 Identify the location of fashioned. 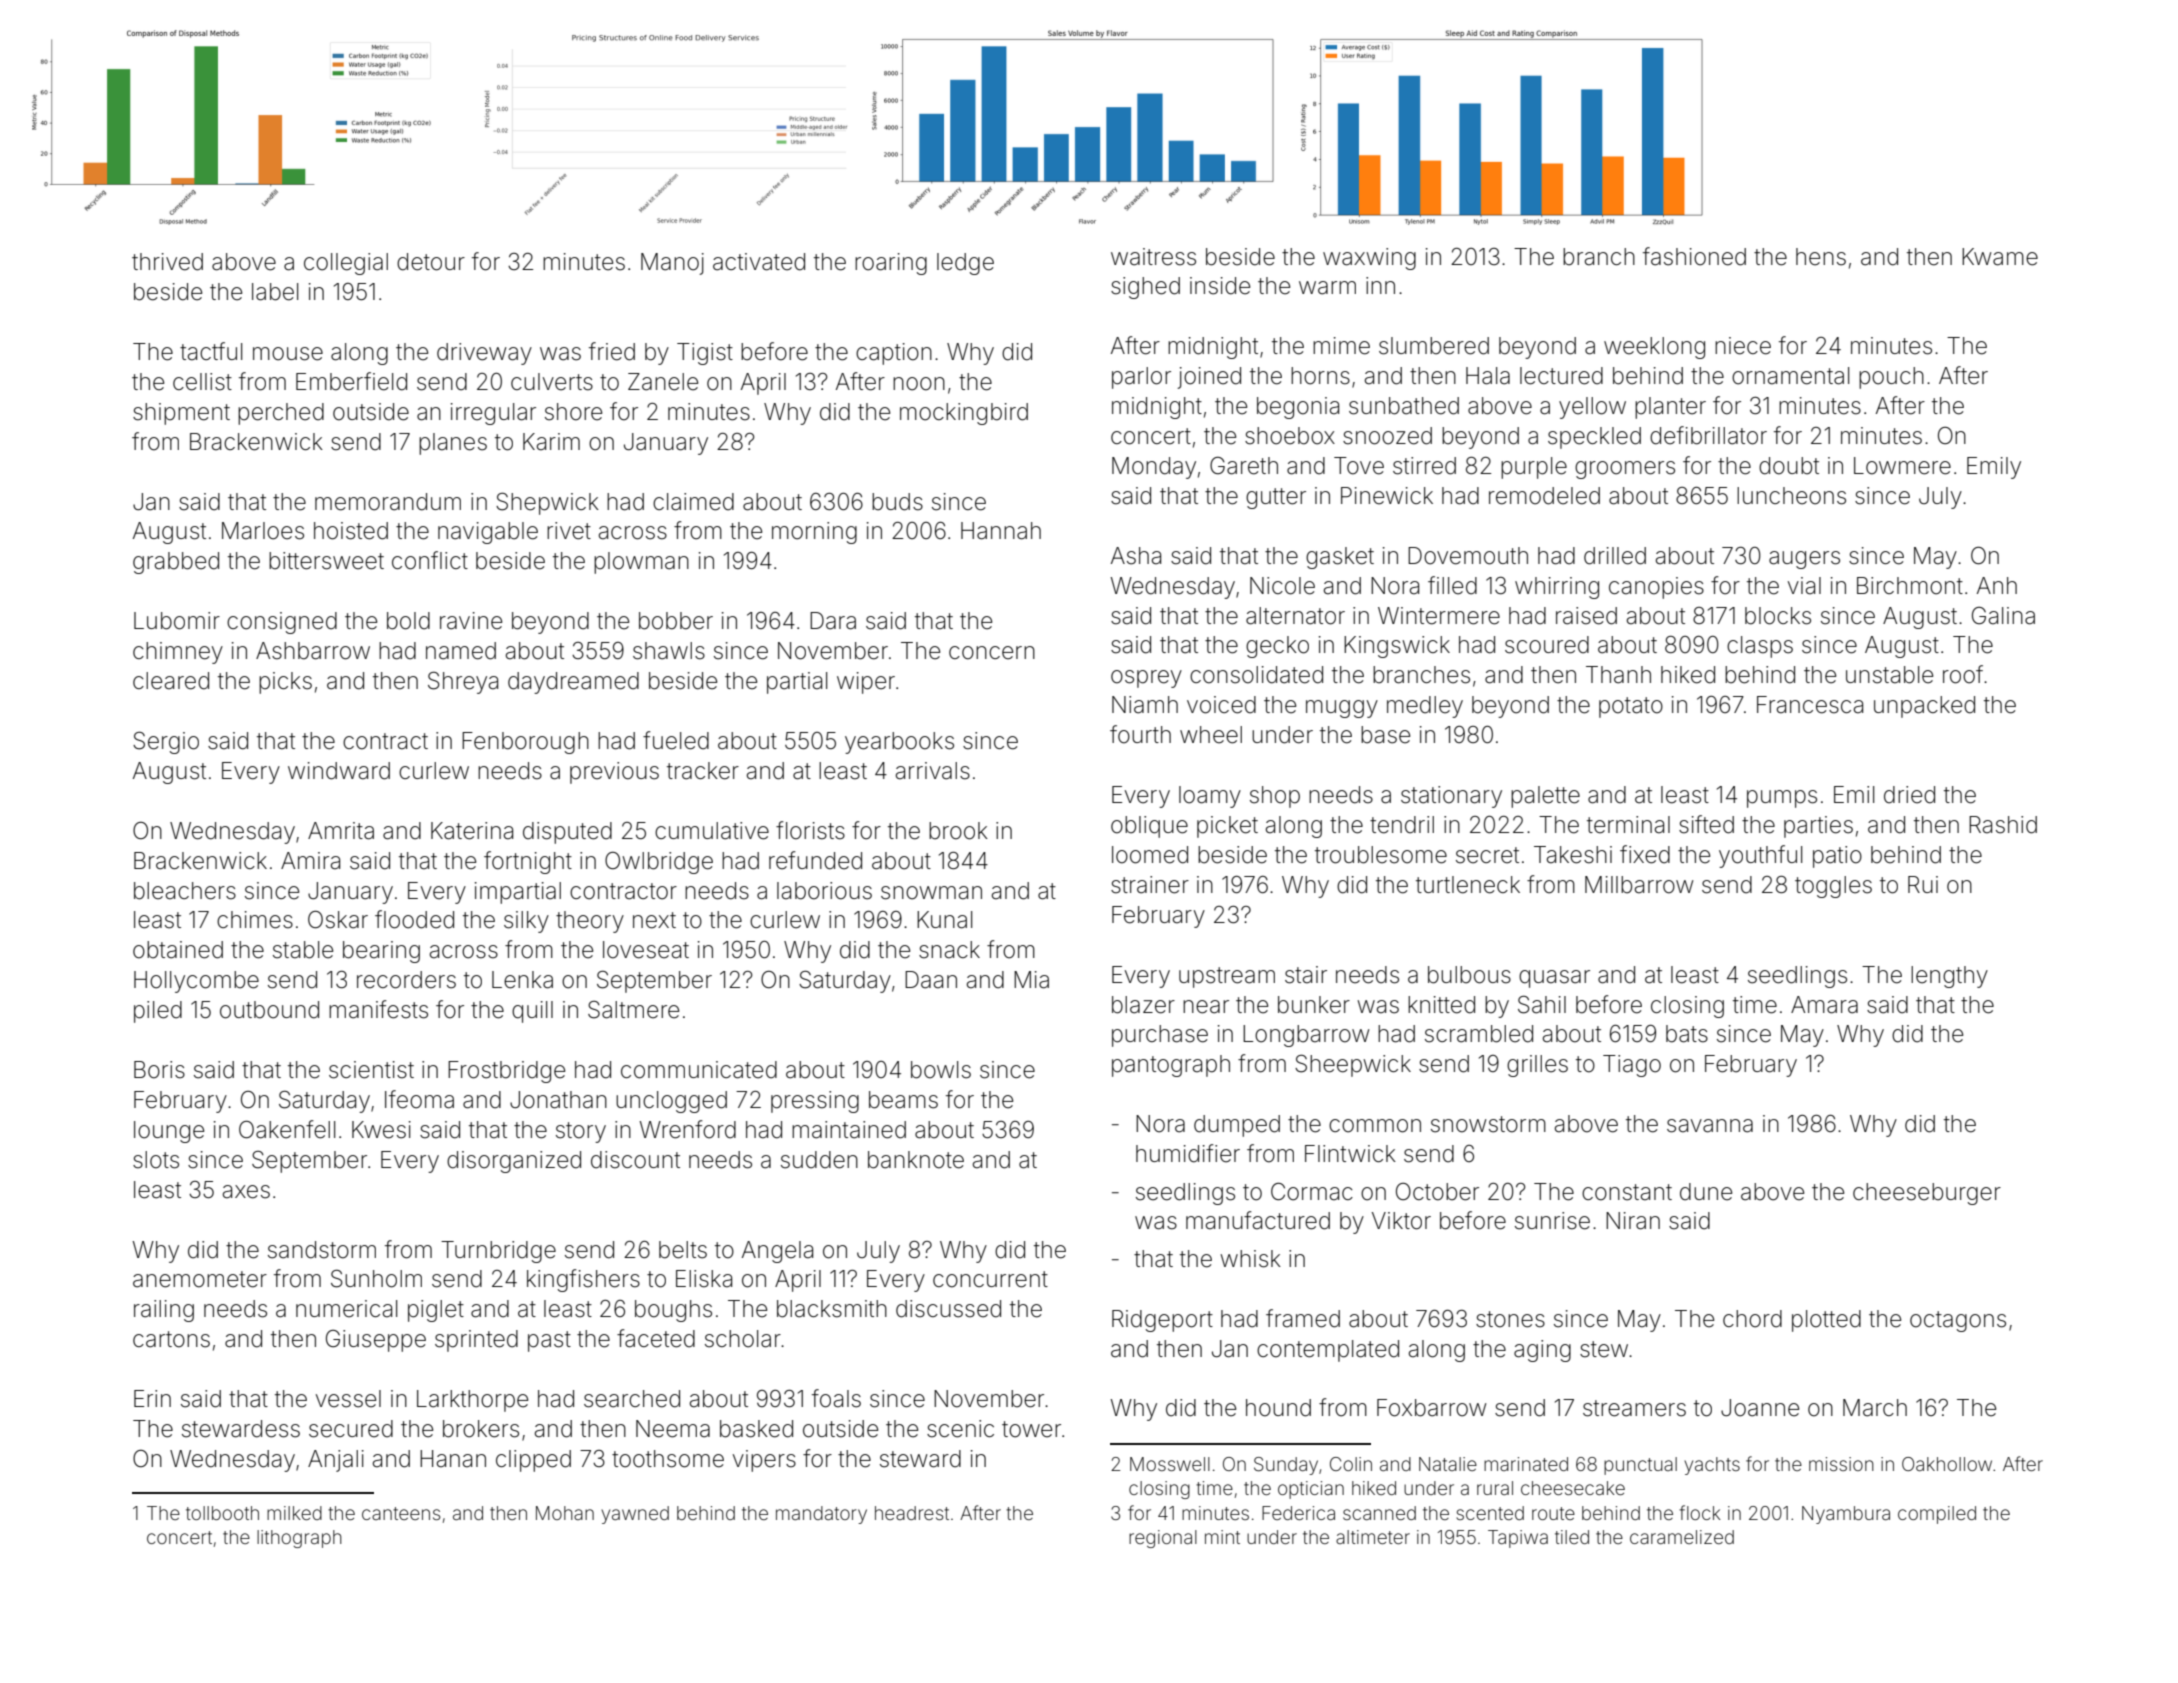
(1694, 256).
